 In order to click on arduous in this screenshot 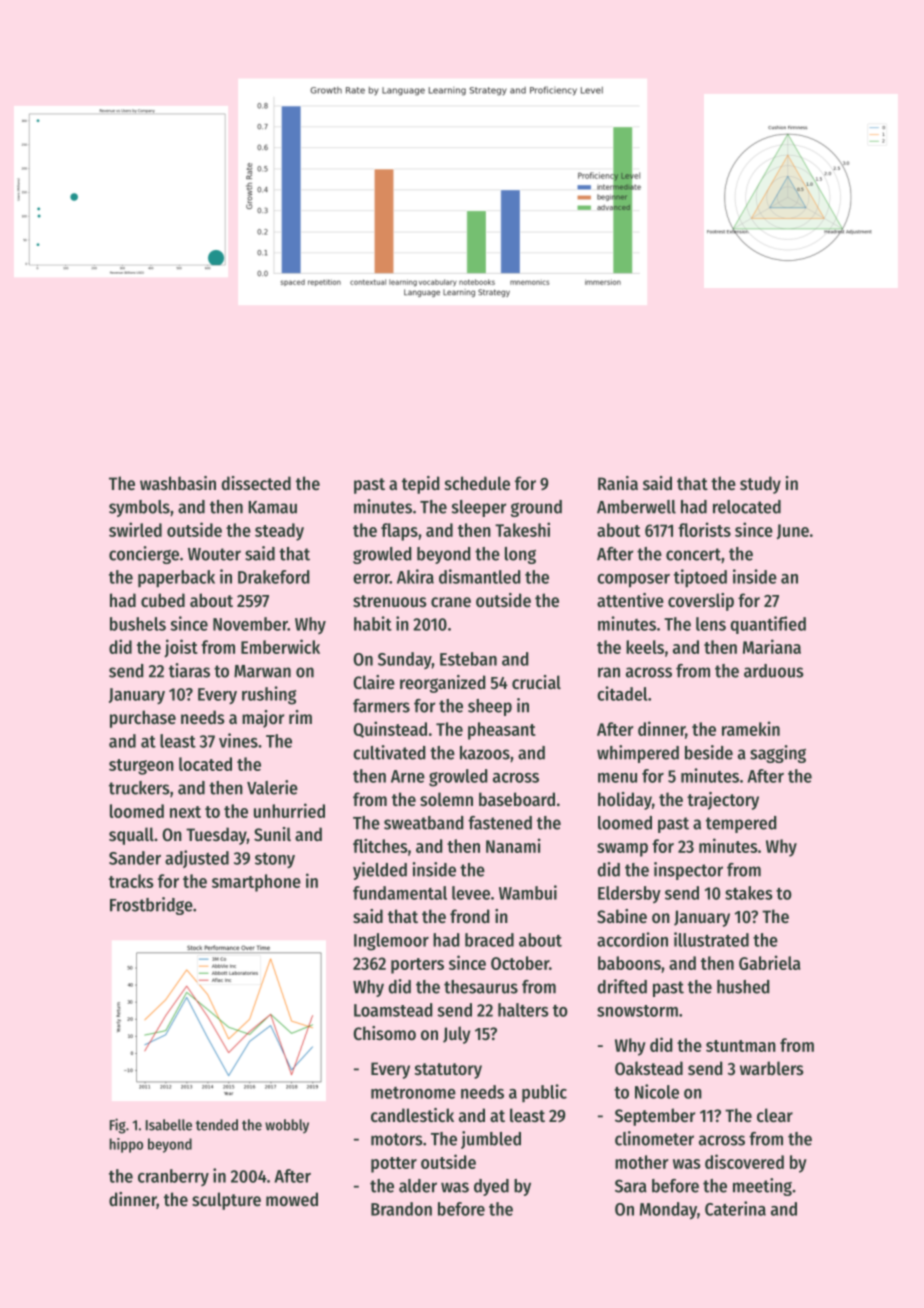, I will do `click(774, 671)`.
